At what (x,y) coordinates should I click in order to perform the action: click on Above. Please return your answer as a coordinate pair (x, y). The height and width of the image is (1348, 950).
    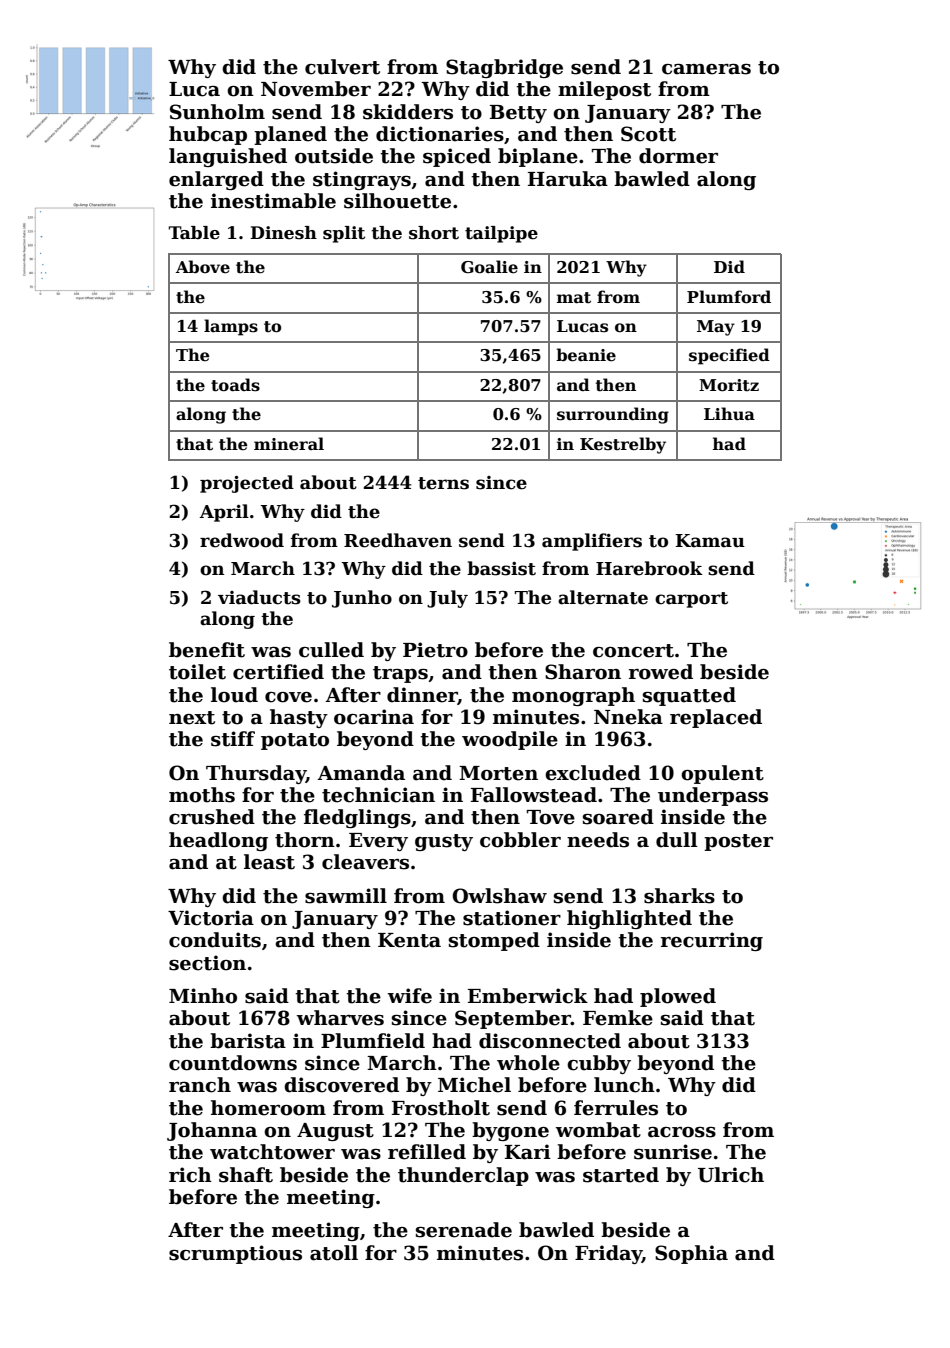
    Looking at the image, I should click on (203, 267).
